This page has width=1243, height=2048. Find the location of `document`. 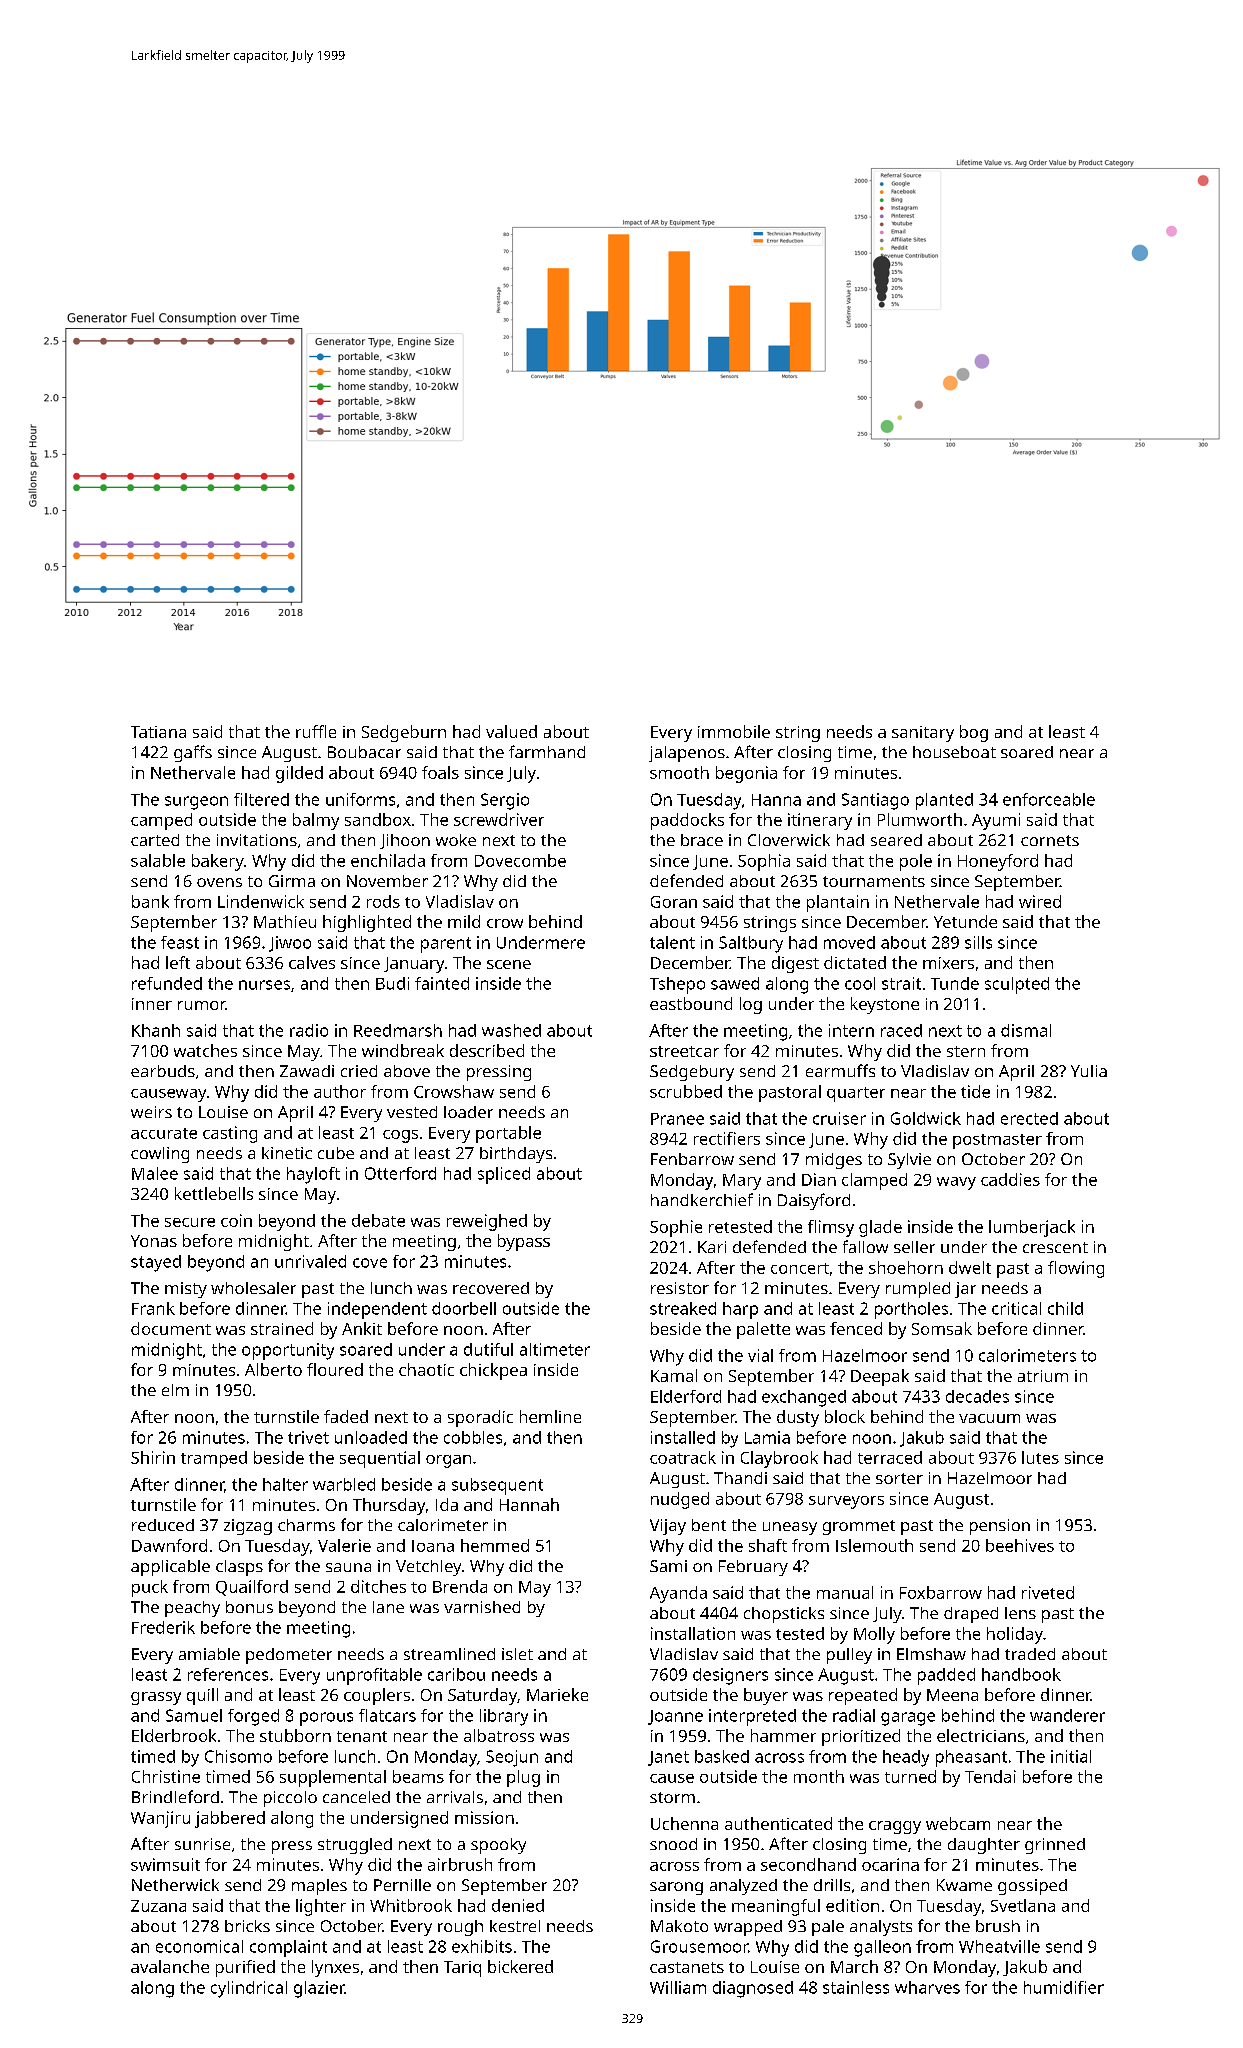

document is located at coordinates (171, 1328).
